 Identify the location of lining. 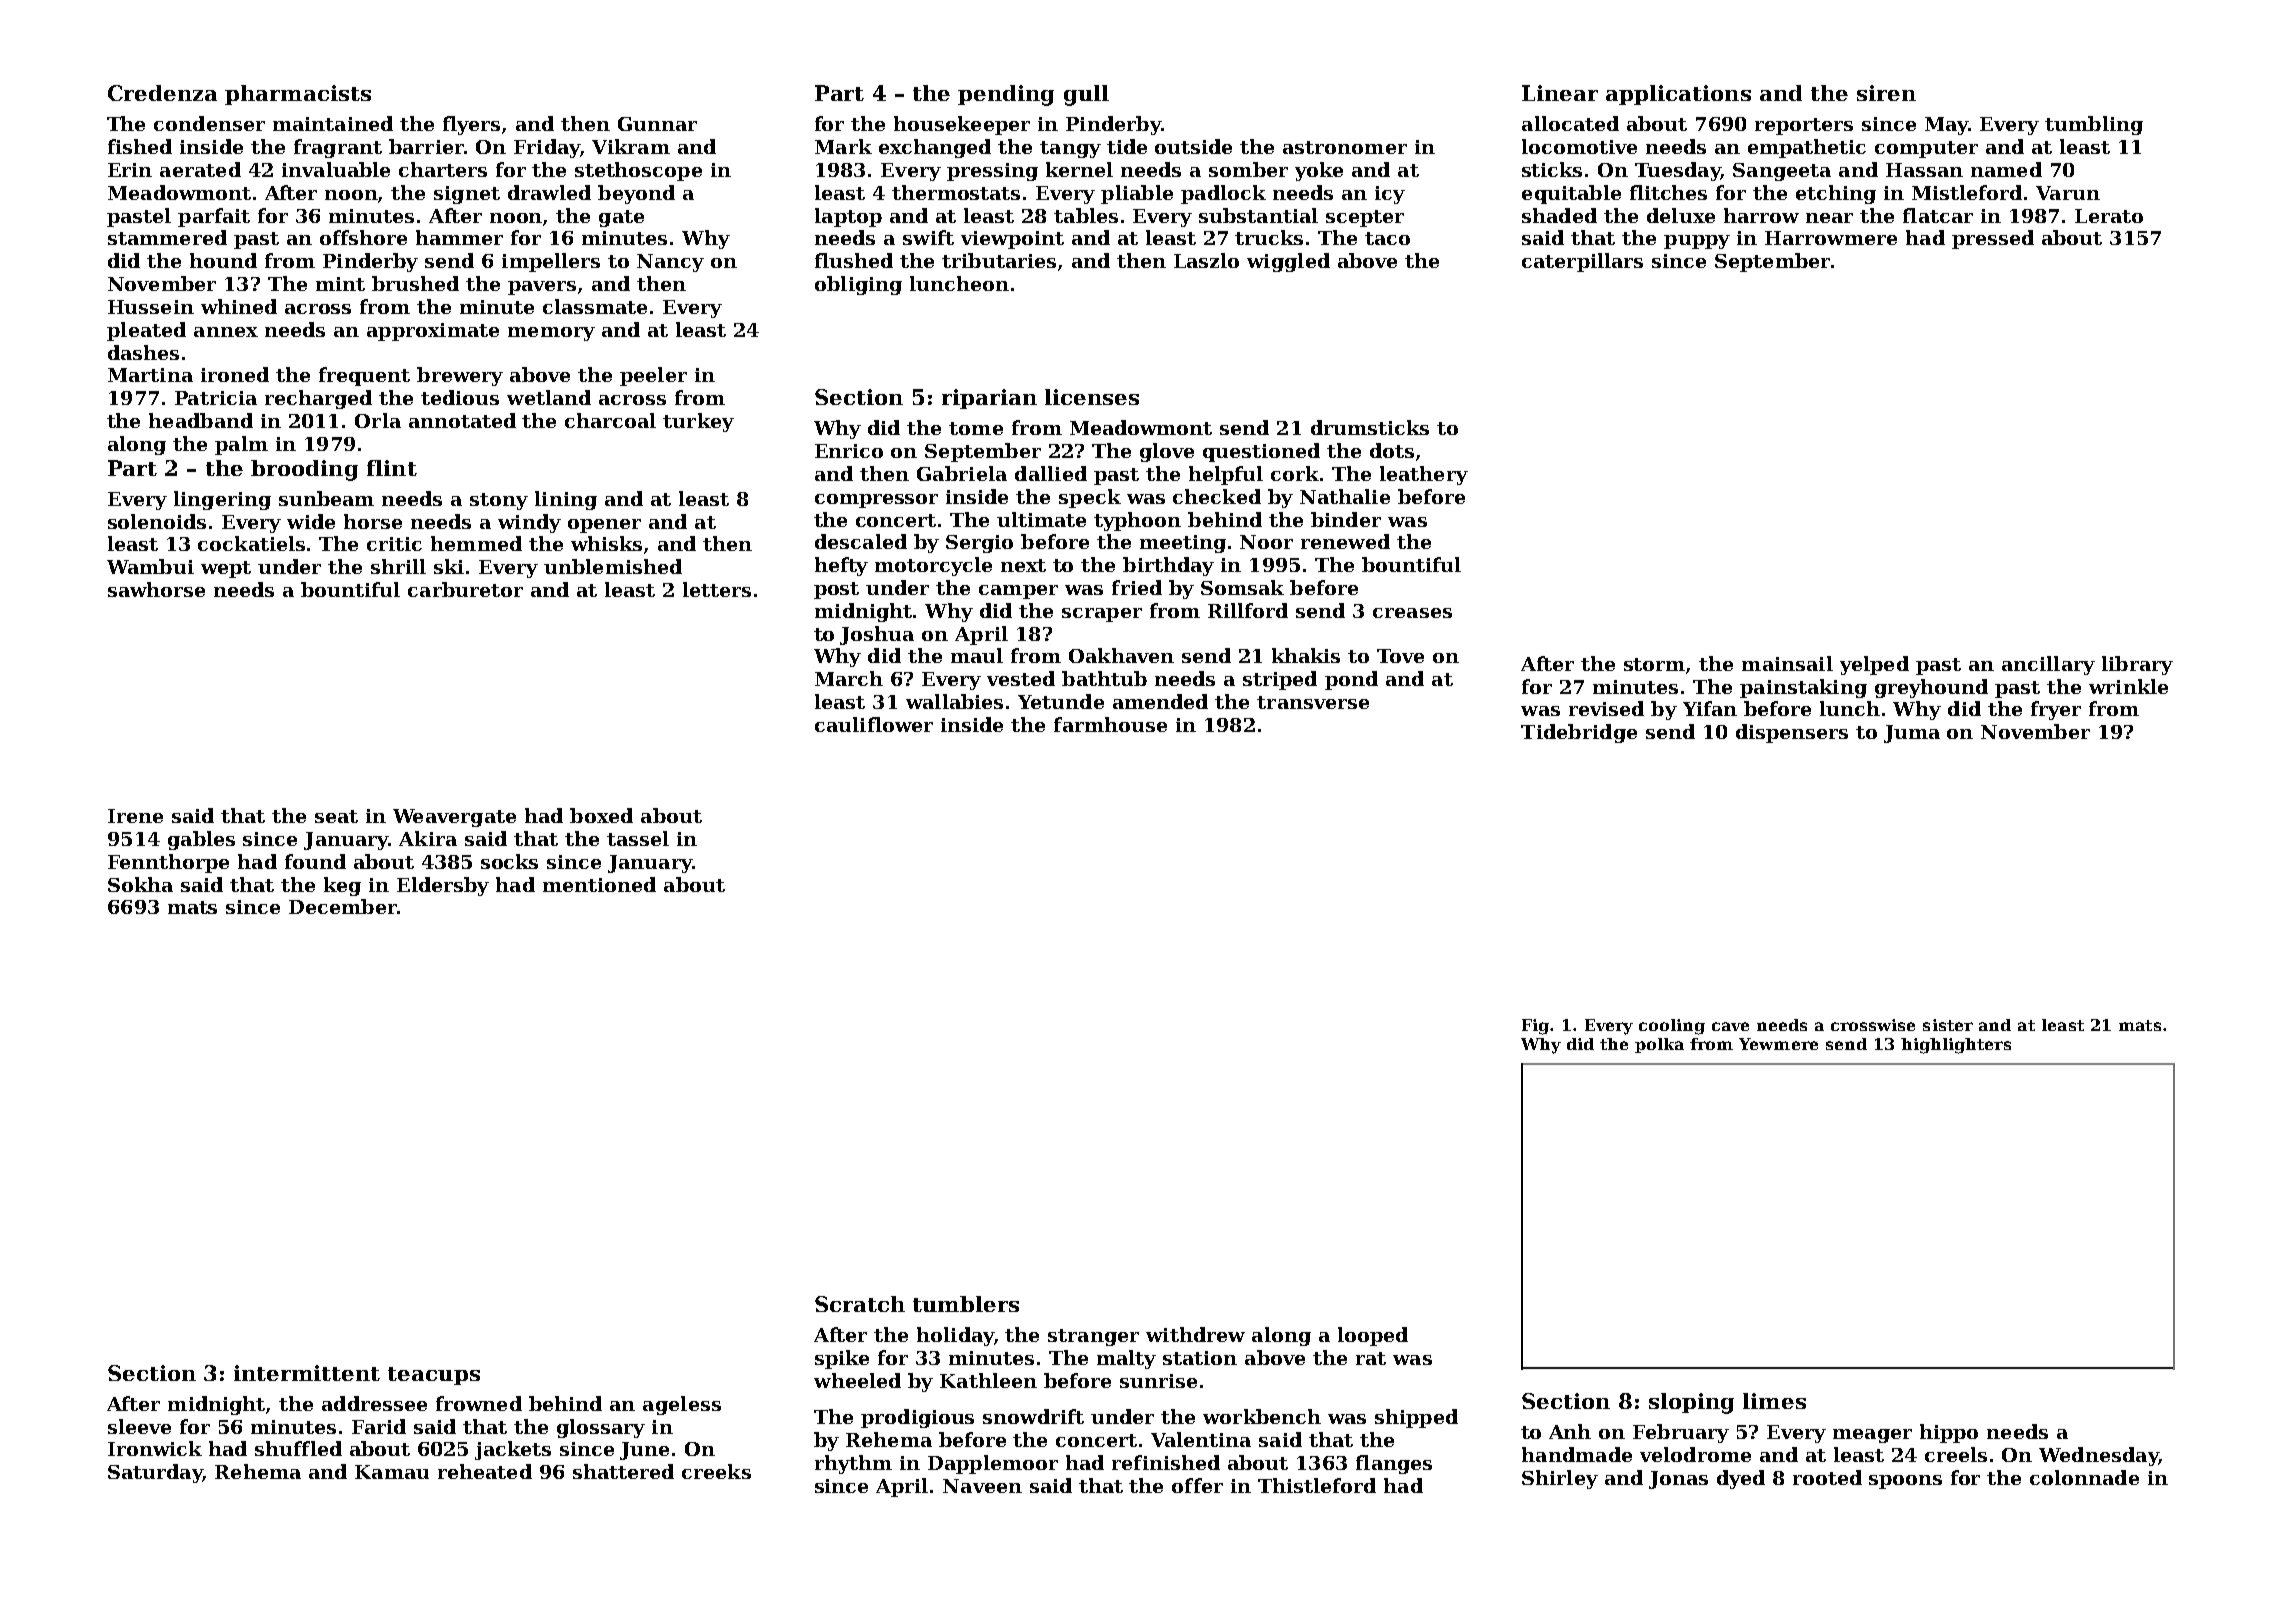
(566, 500).
